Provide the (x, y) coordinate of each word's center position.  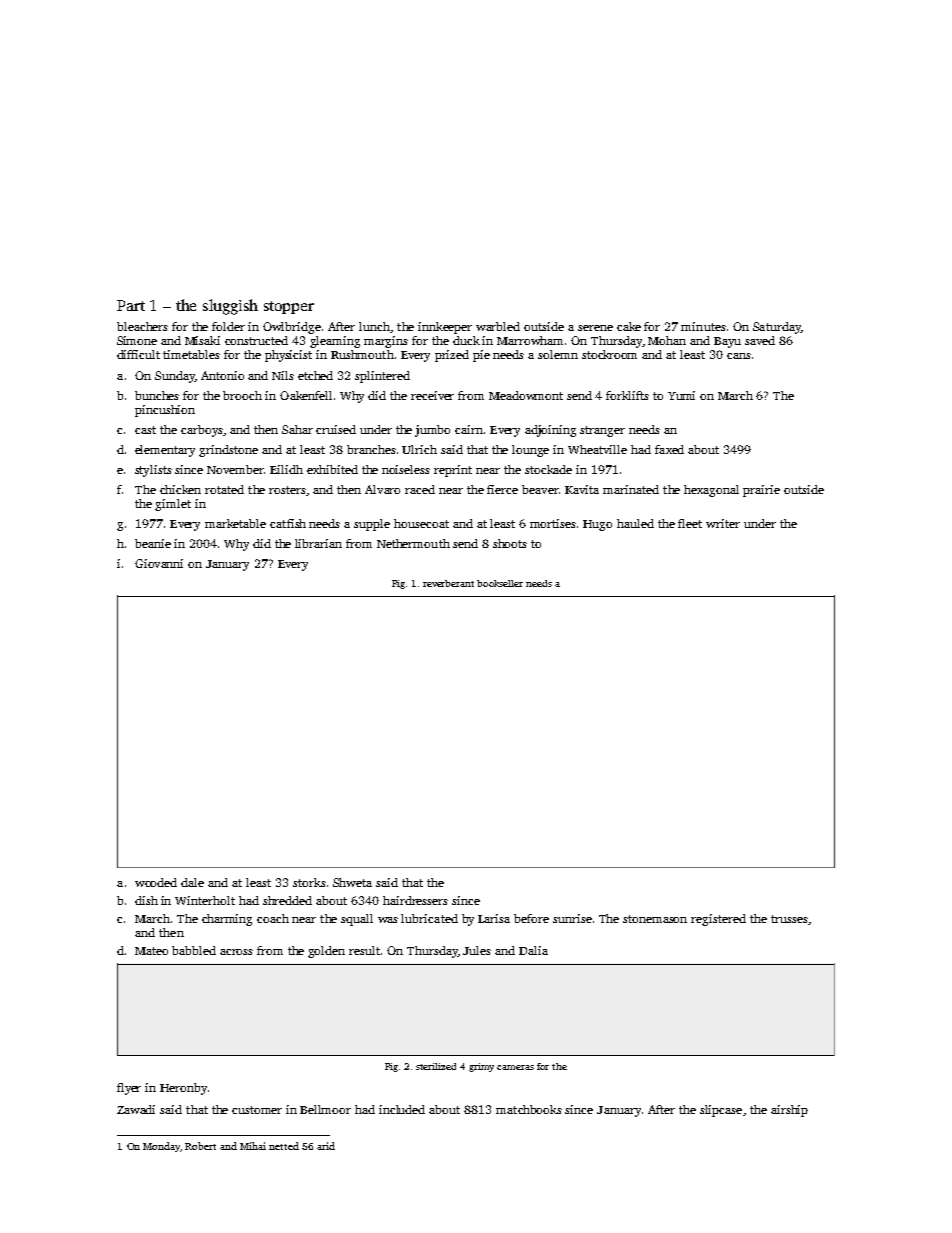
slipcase (721, 1111)
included (402, 1109)
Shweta (352, 882)
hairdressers (415, 900)
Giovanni (159, 563)
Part (131, 305)
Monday (161, 1147)
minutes (703, 326)
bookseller (500, 583)
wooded (156, 882)
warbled (498, 326)
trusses (789, 919)
